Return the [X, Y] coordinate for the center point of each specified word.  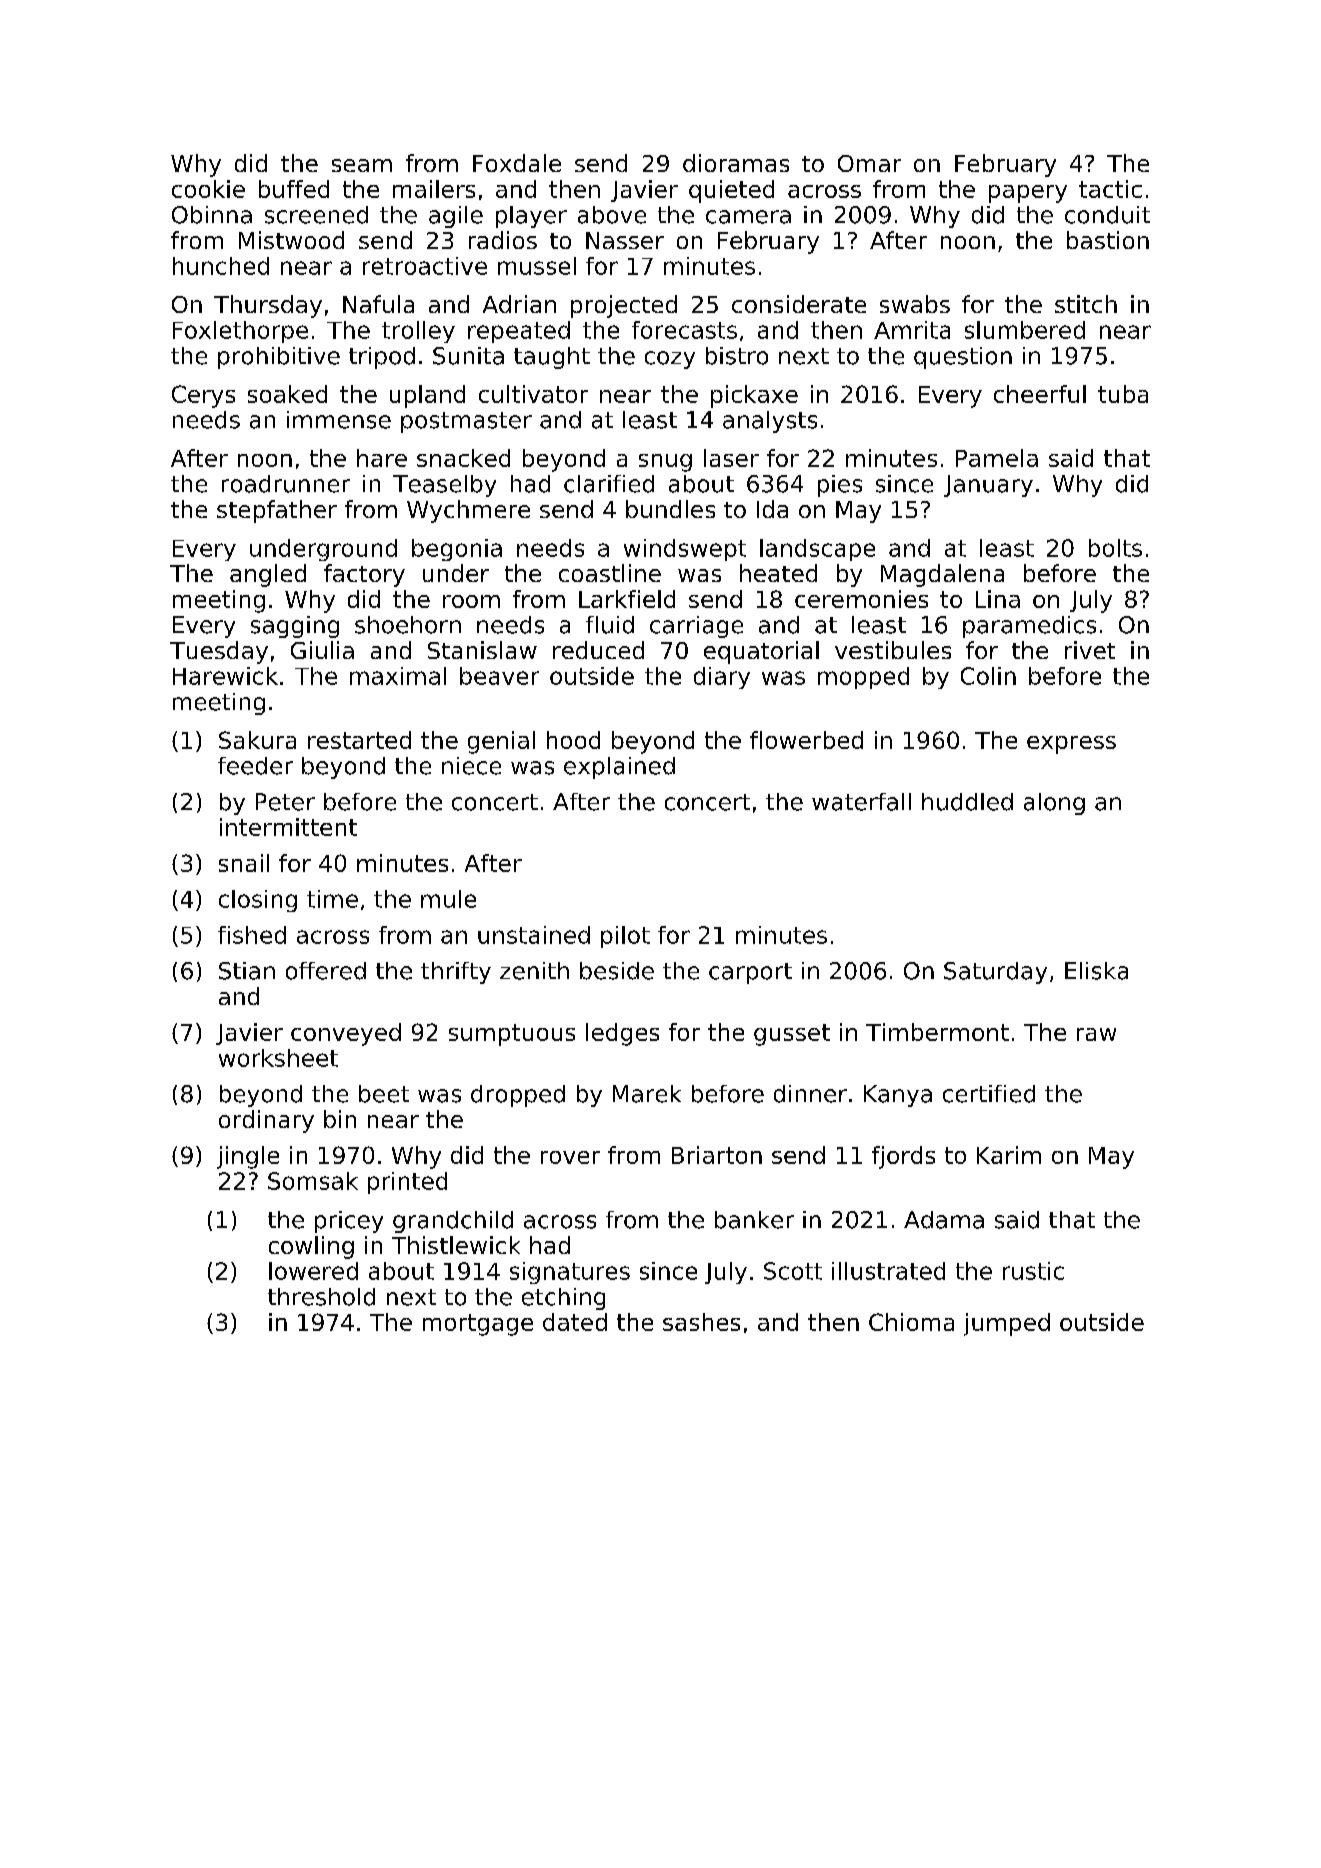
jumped [1007, 1324]
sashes [701, 1322]
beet [384, 1094]
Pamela [997, 458]
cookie [208, 189]
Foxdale [517, 163]
